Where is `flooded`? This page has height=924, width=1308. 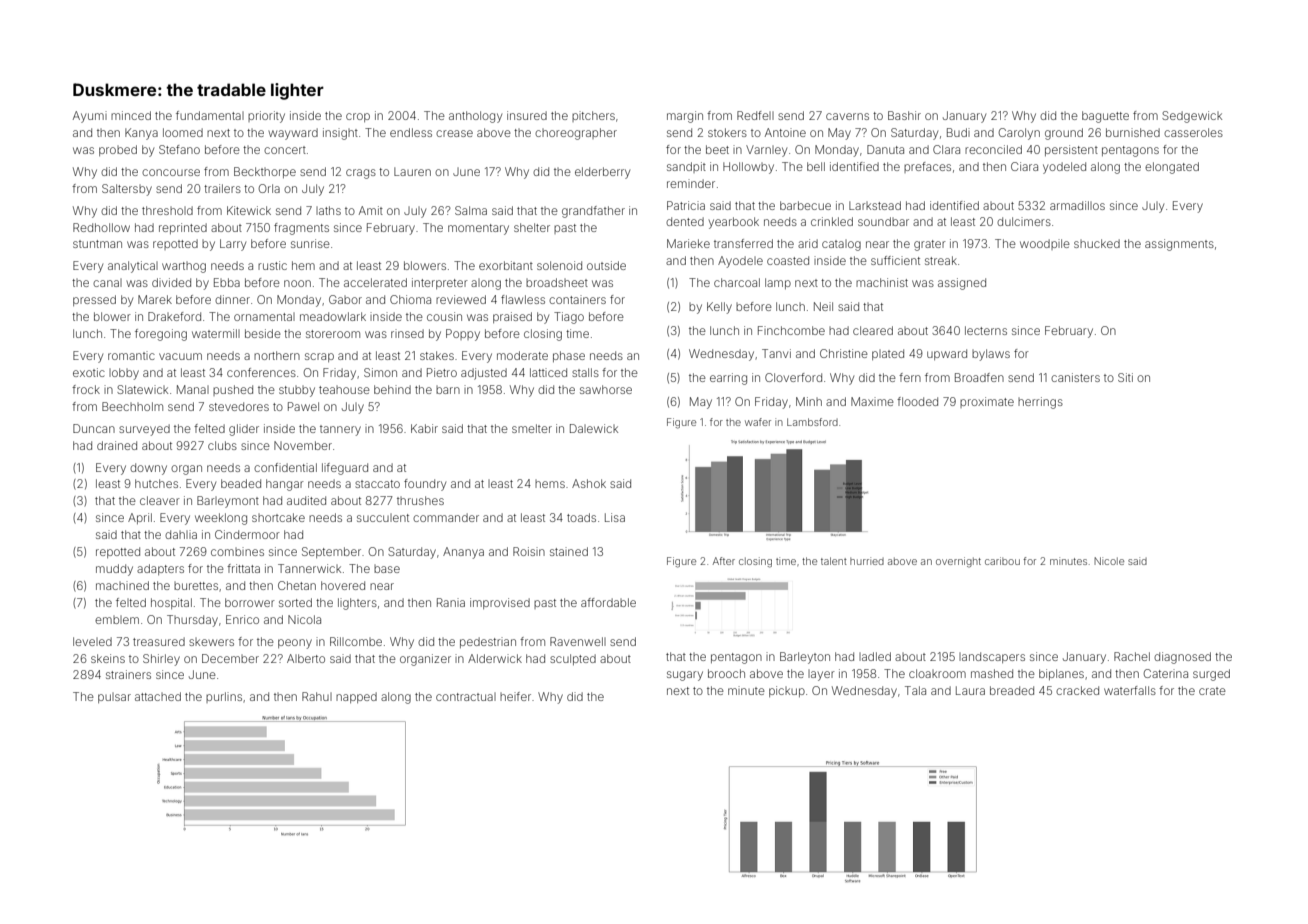 flooded is located at coordinates (917, 401).
